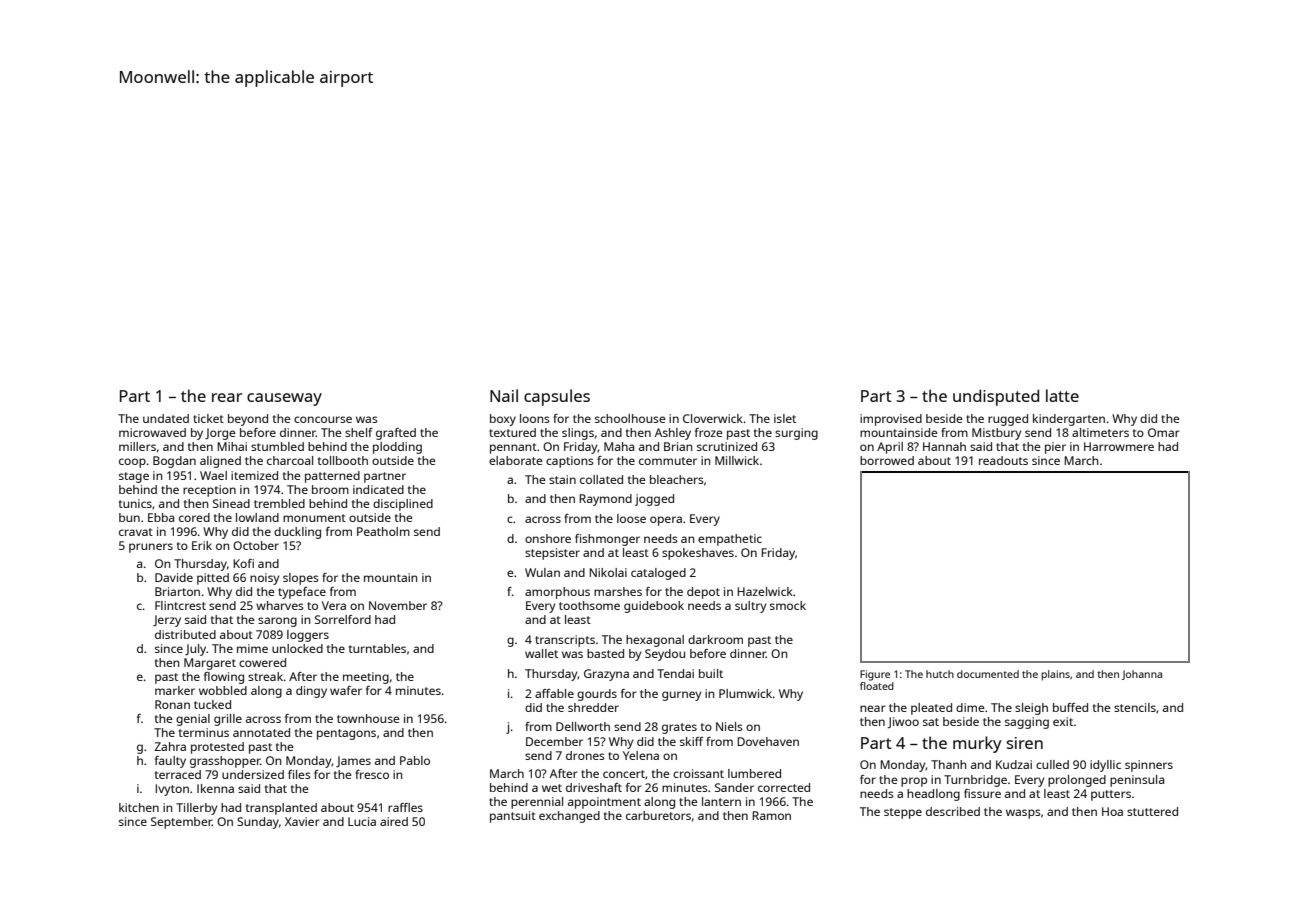  Describe the element at coordinates (977, 744) in the screenshot. I see `murky` at that location.
